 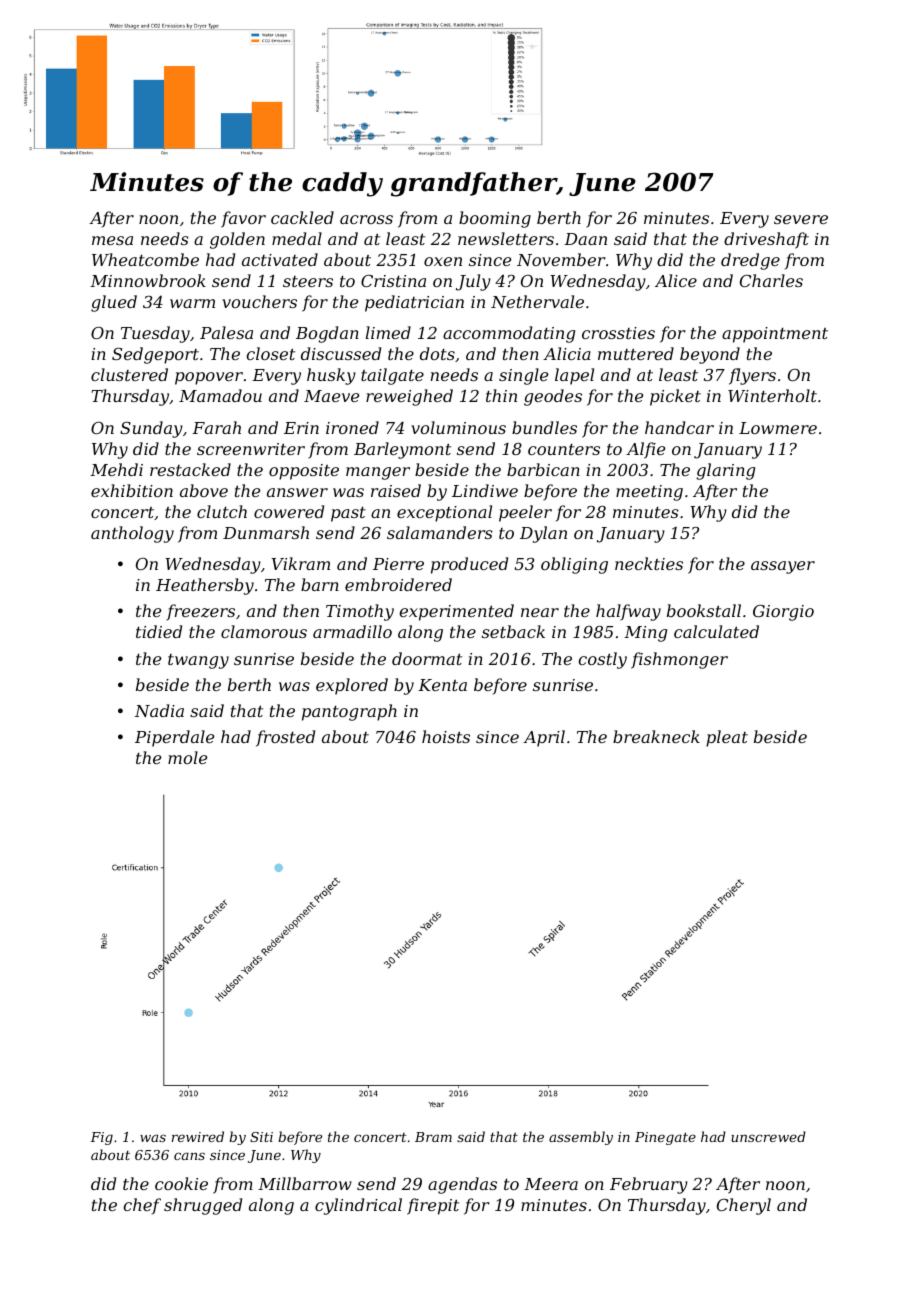 I want to click on hoists, so click(x=446, y=736).
